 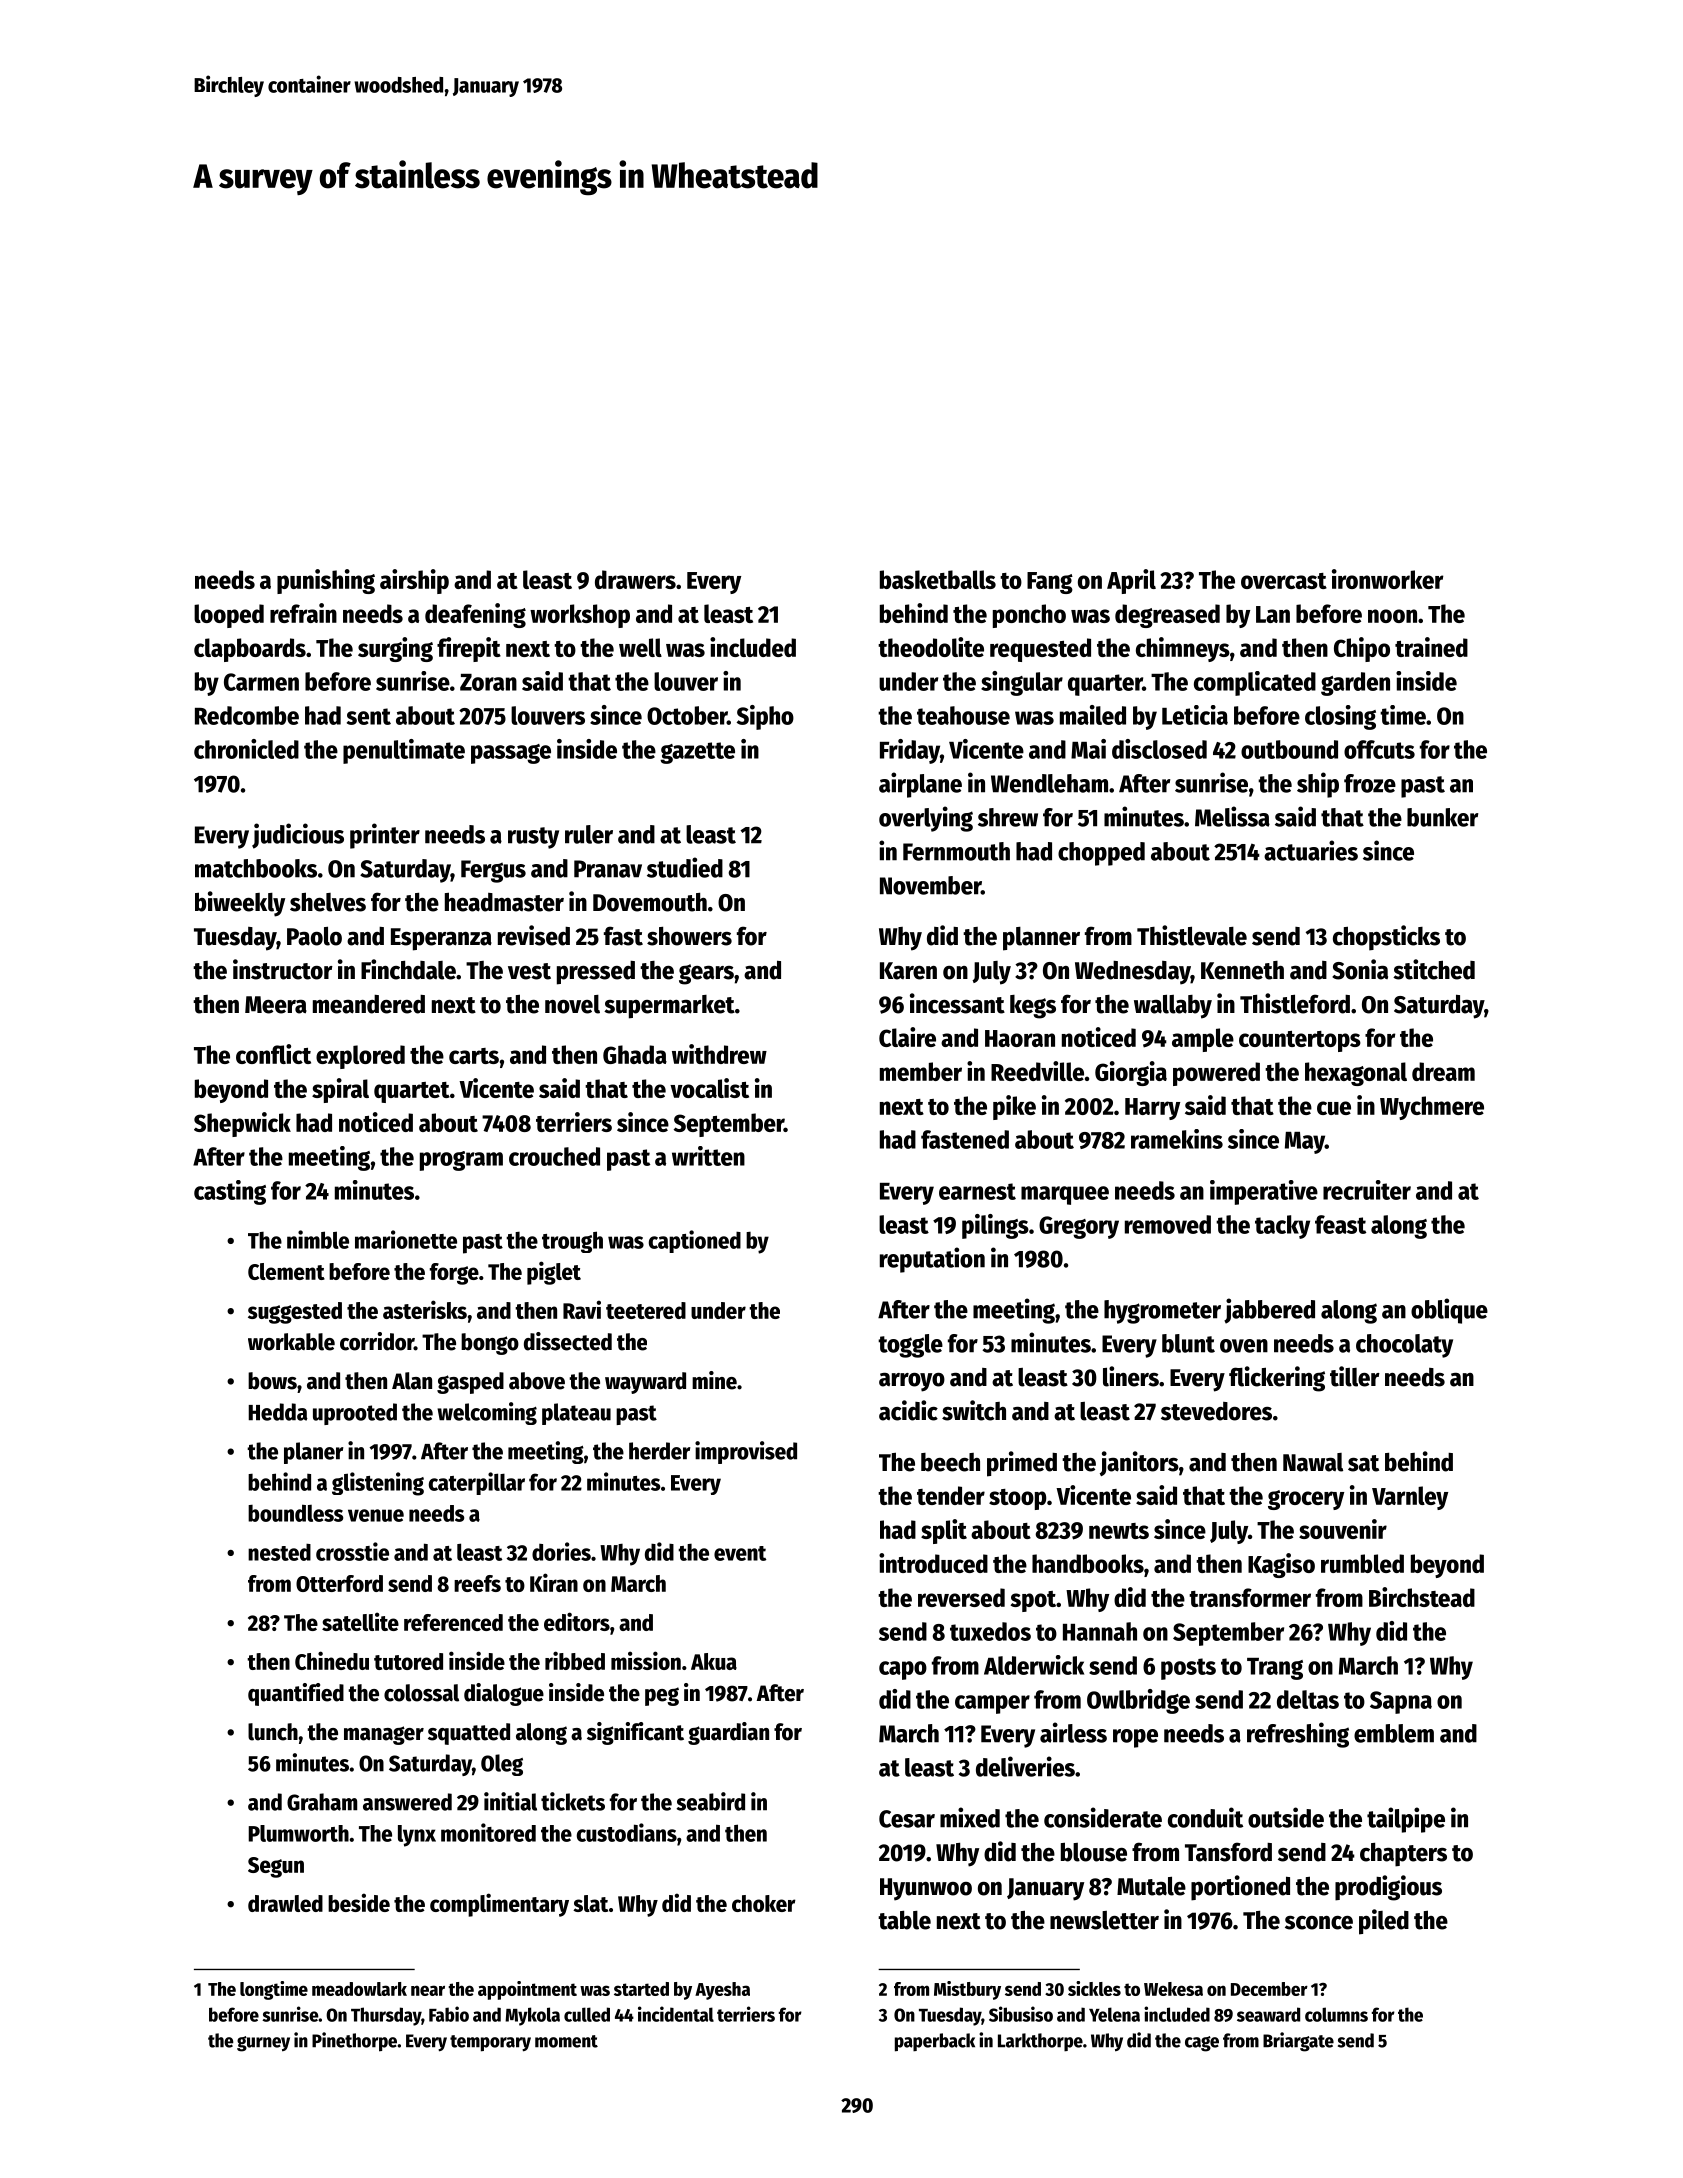 What do you see at coordinates (635, 579) in the page?
I see `drawers` at bounding box center [635, 579].
